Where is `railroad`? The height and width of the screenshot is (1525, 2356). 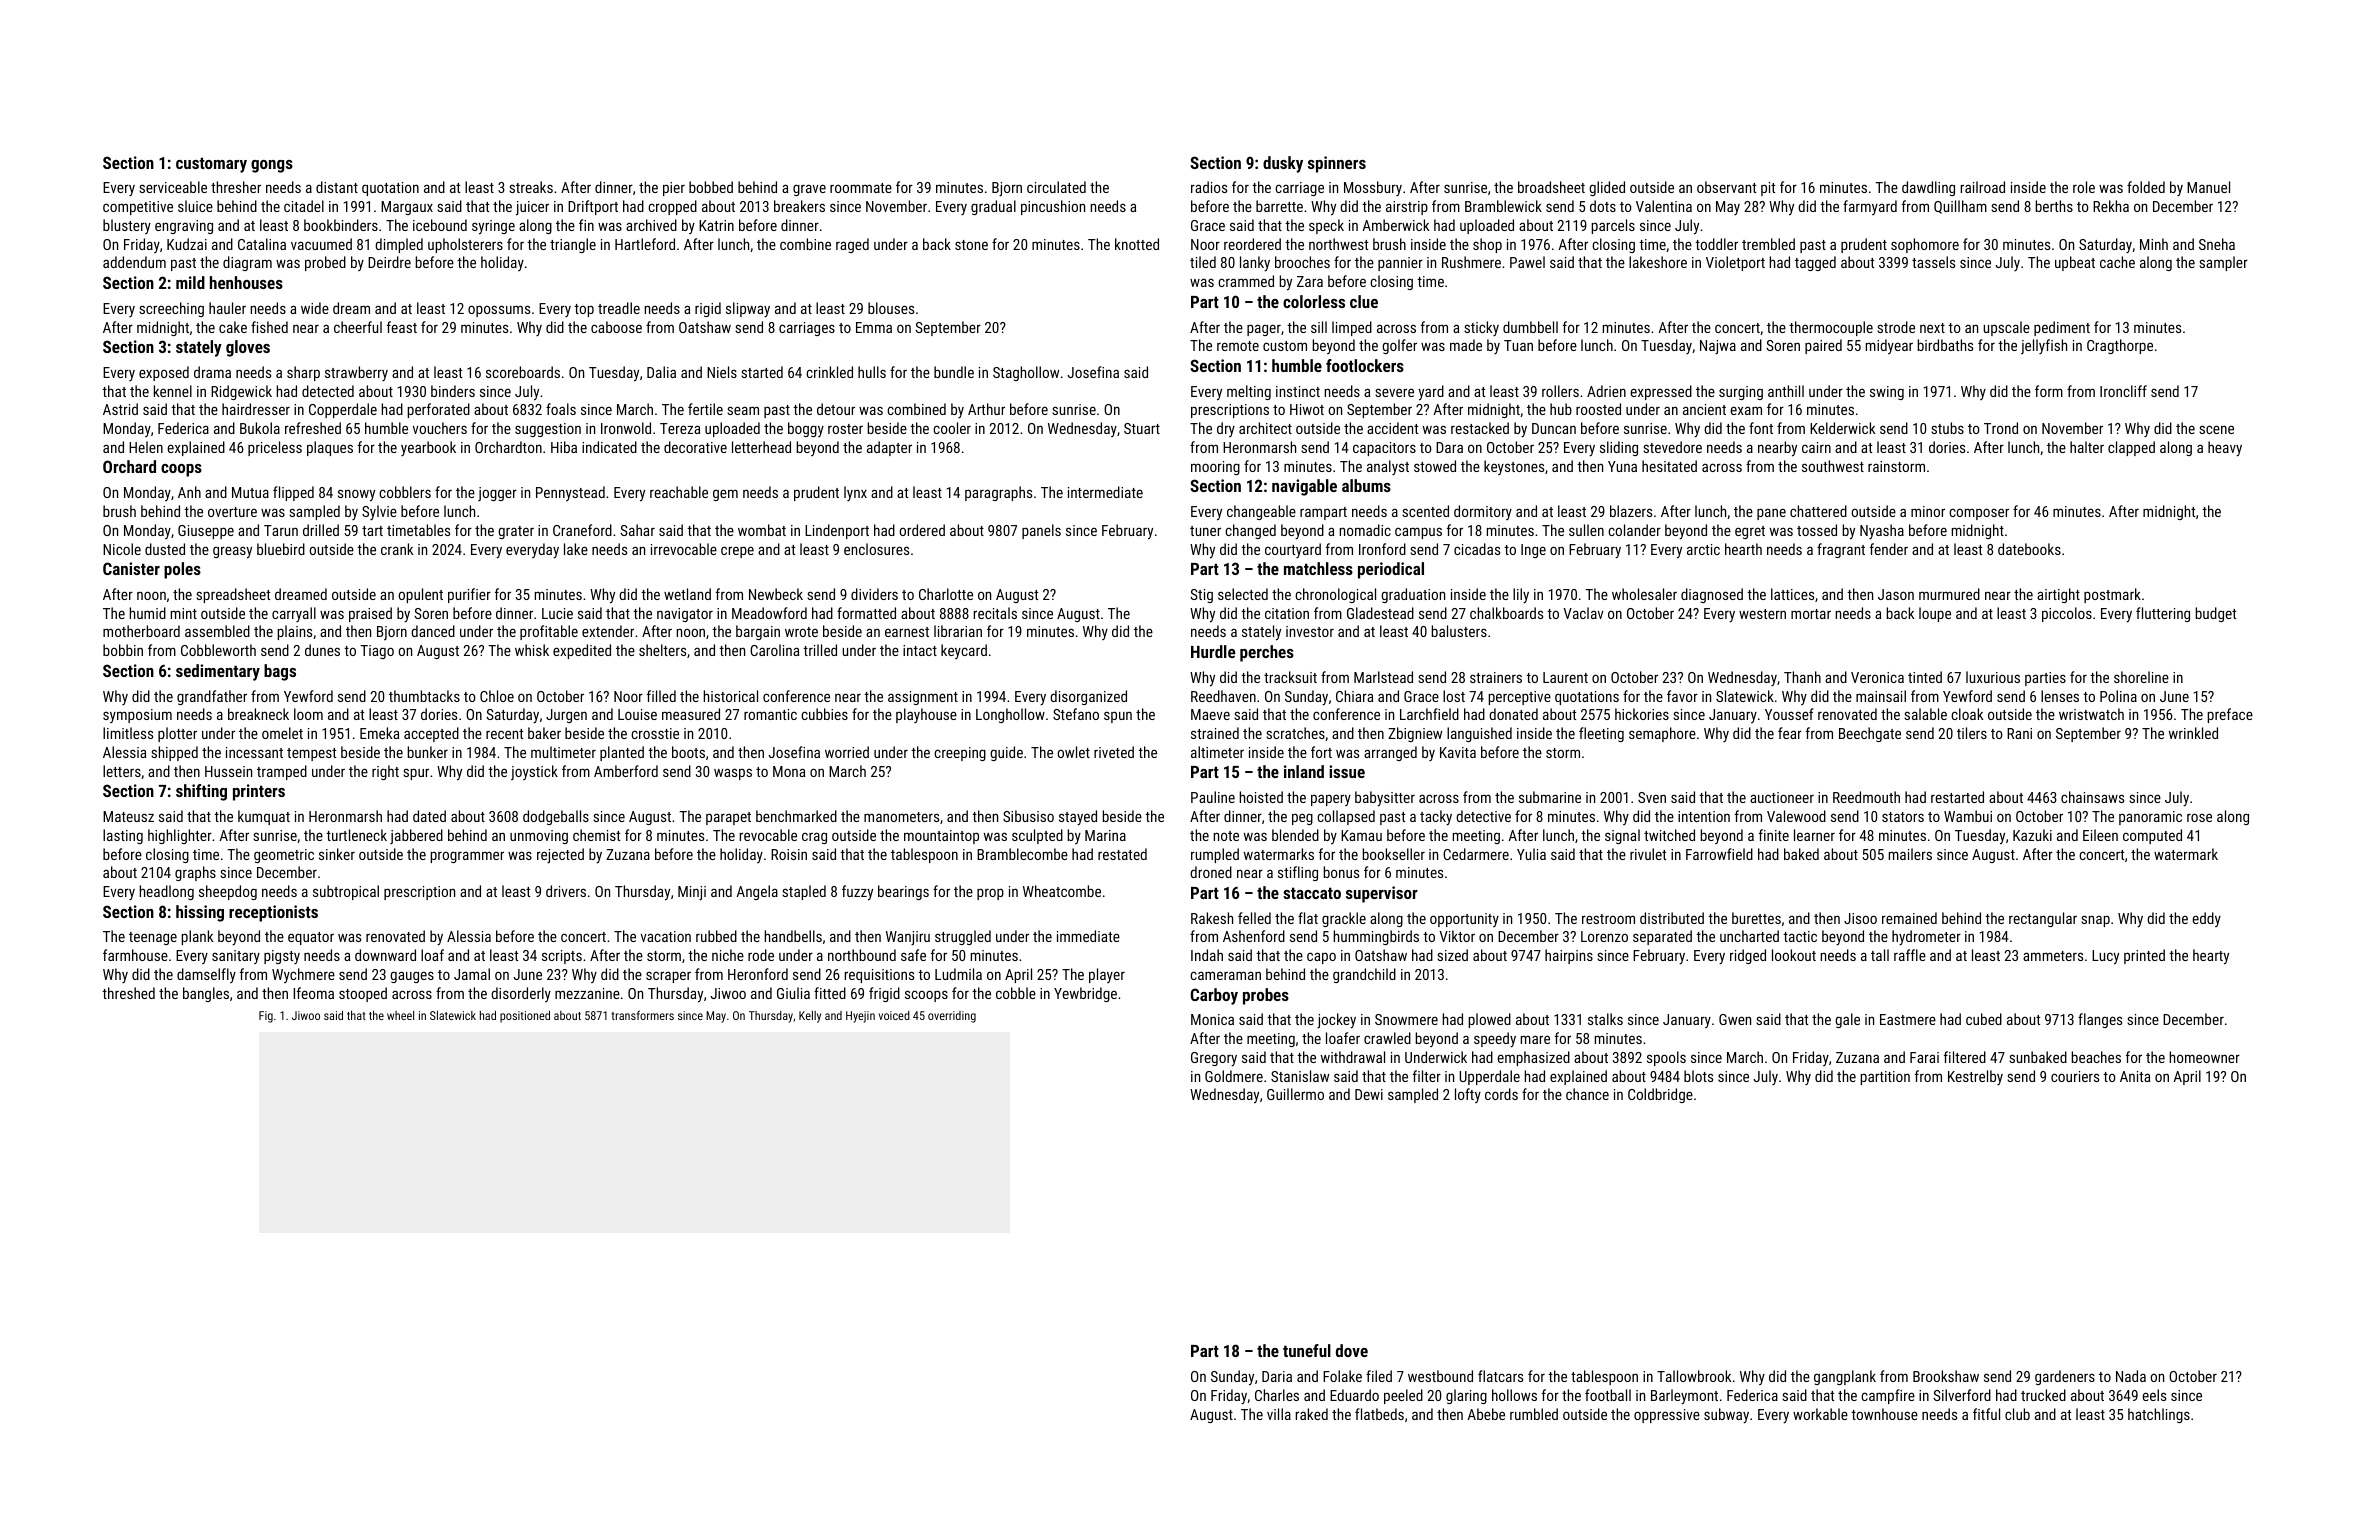 railroad is located at coordinates (1982, 187).
